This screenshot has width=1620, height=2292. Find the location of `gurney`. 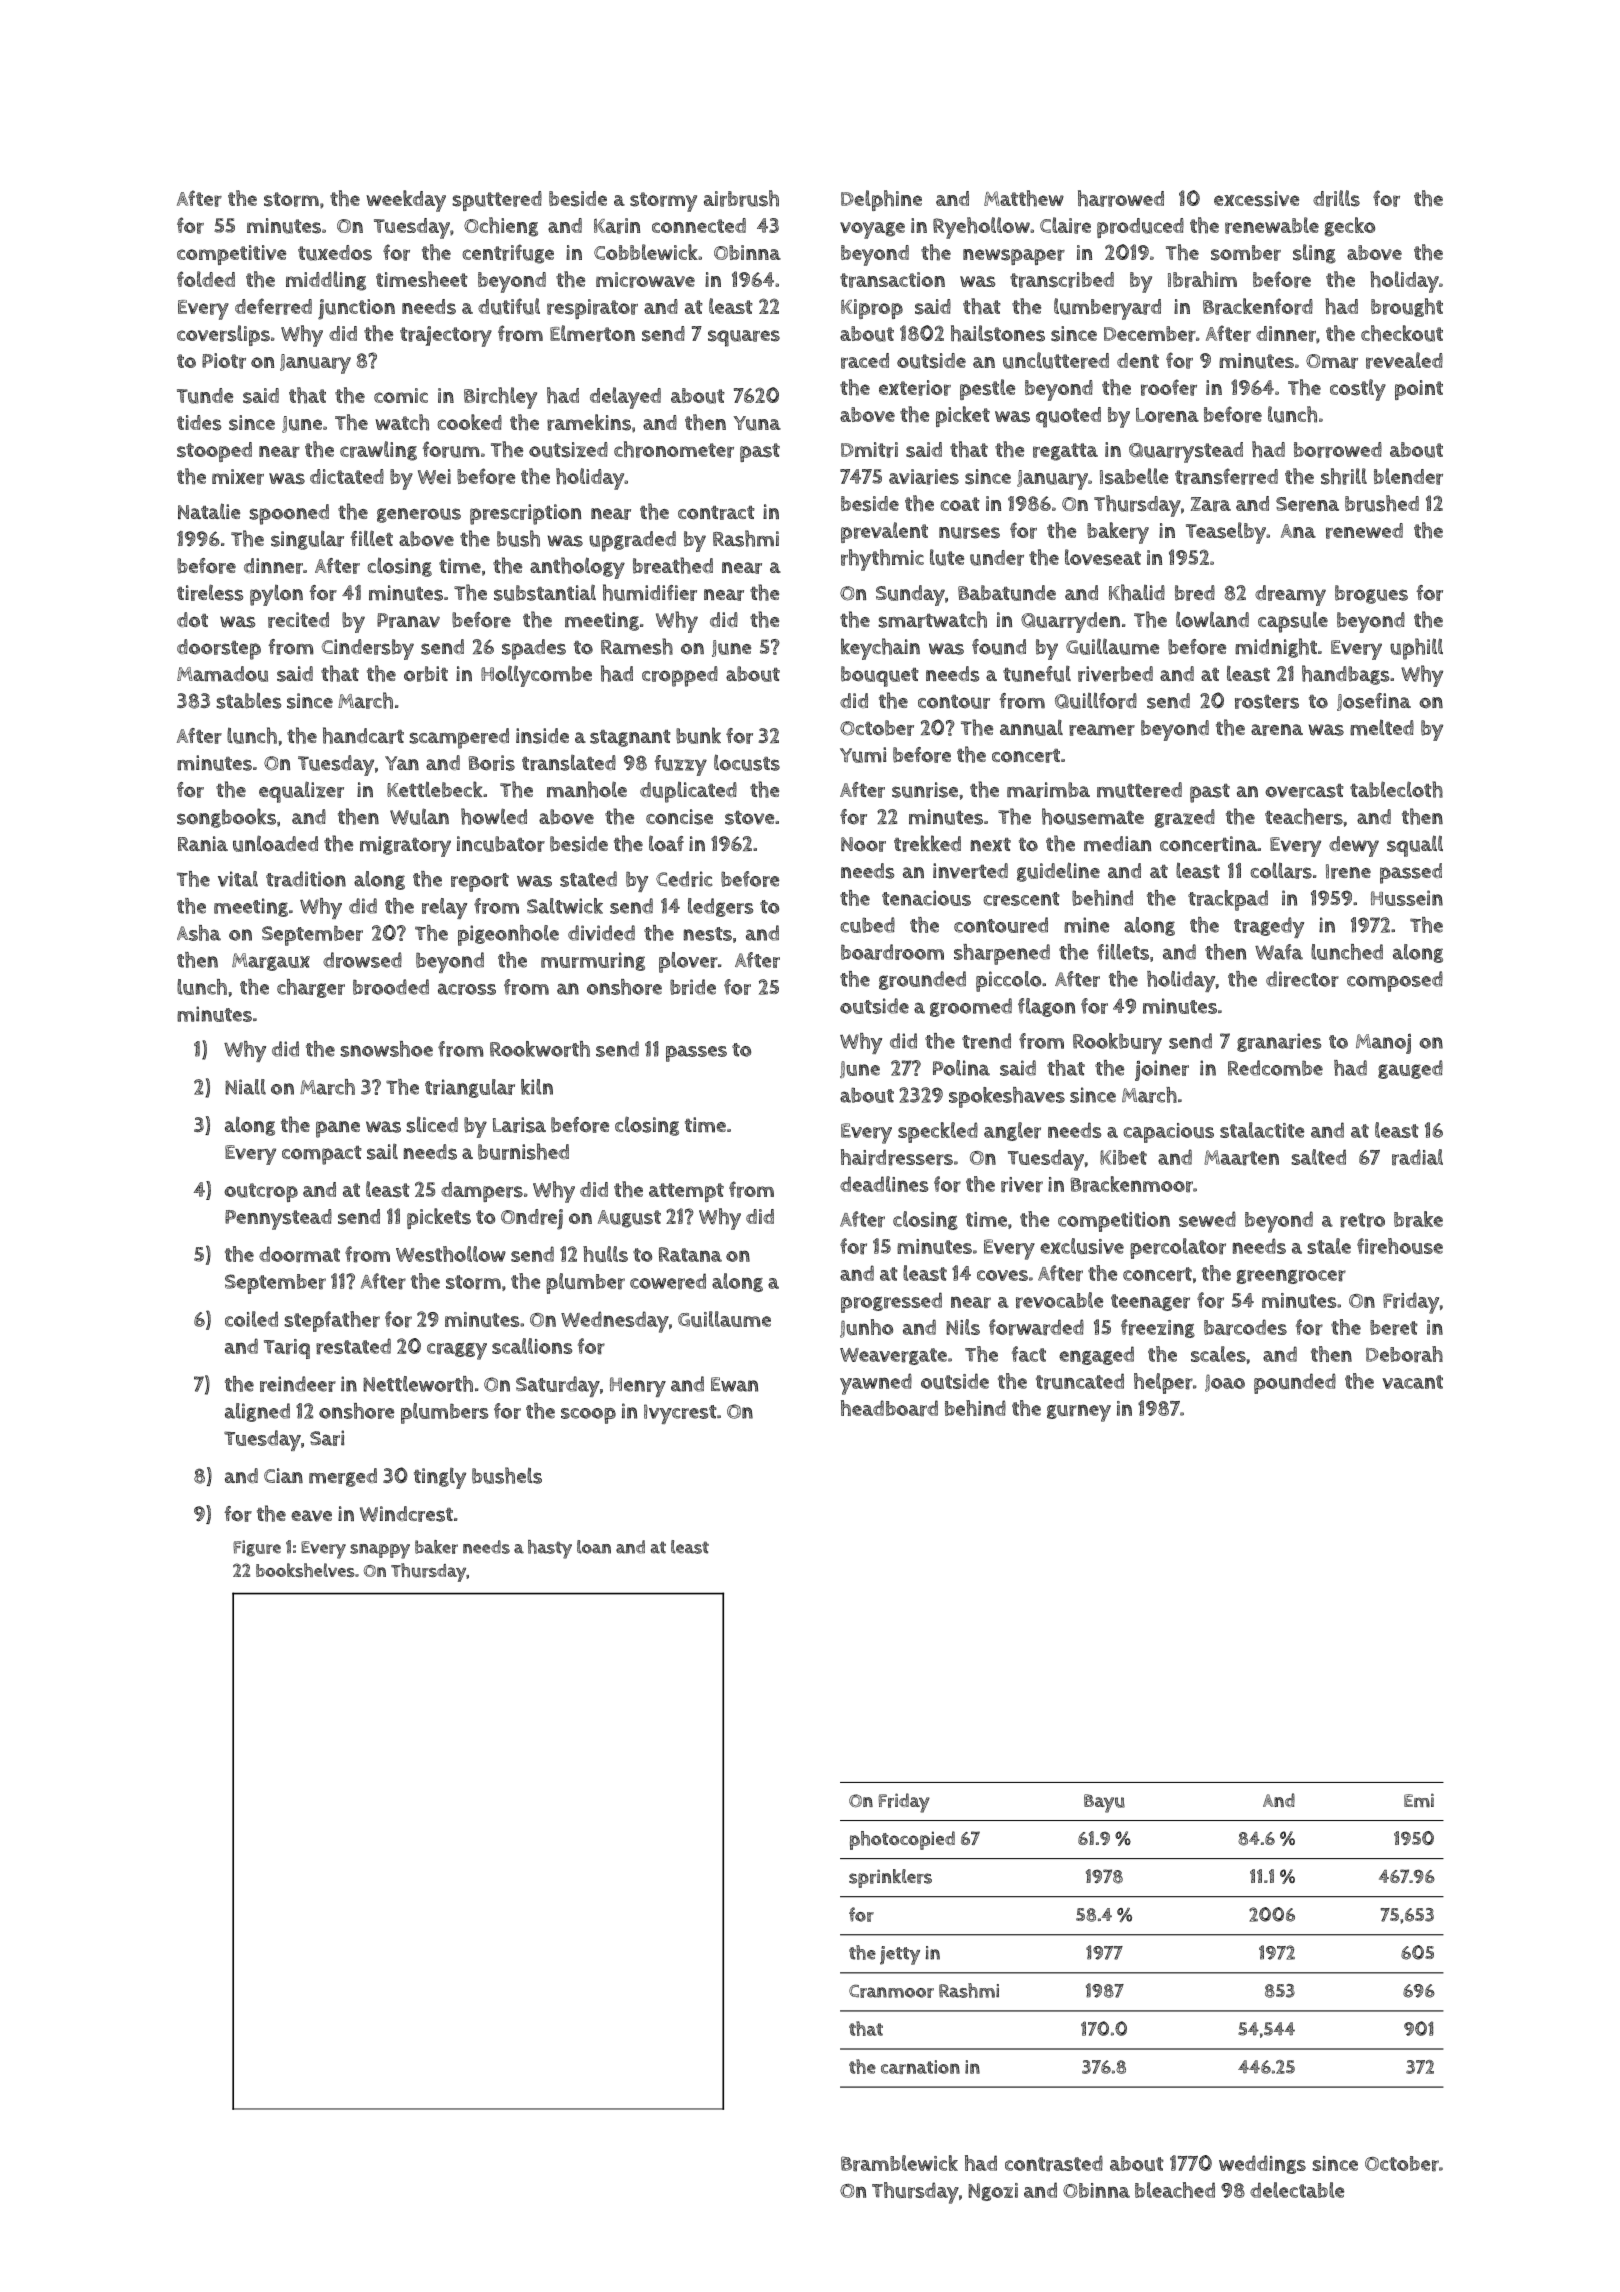

gurney is located at coordinates (1079, 1413).
